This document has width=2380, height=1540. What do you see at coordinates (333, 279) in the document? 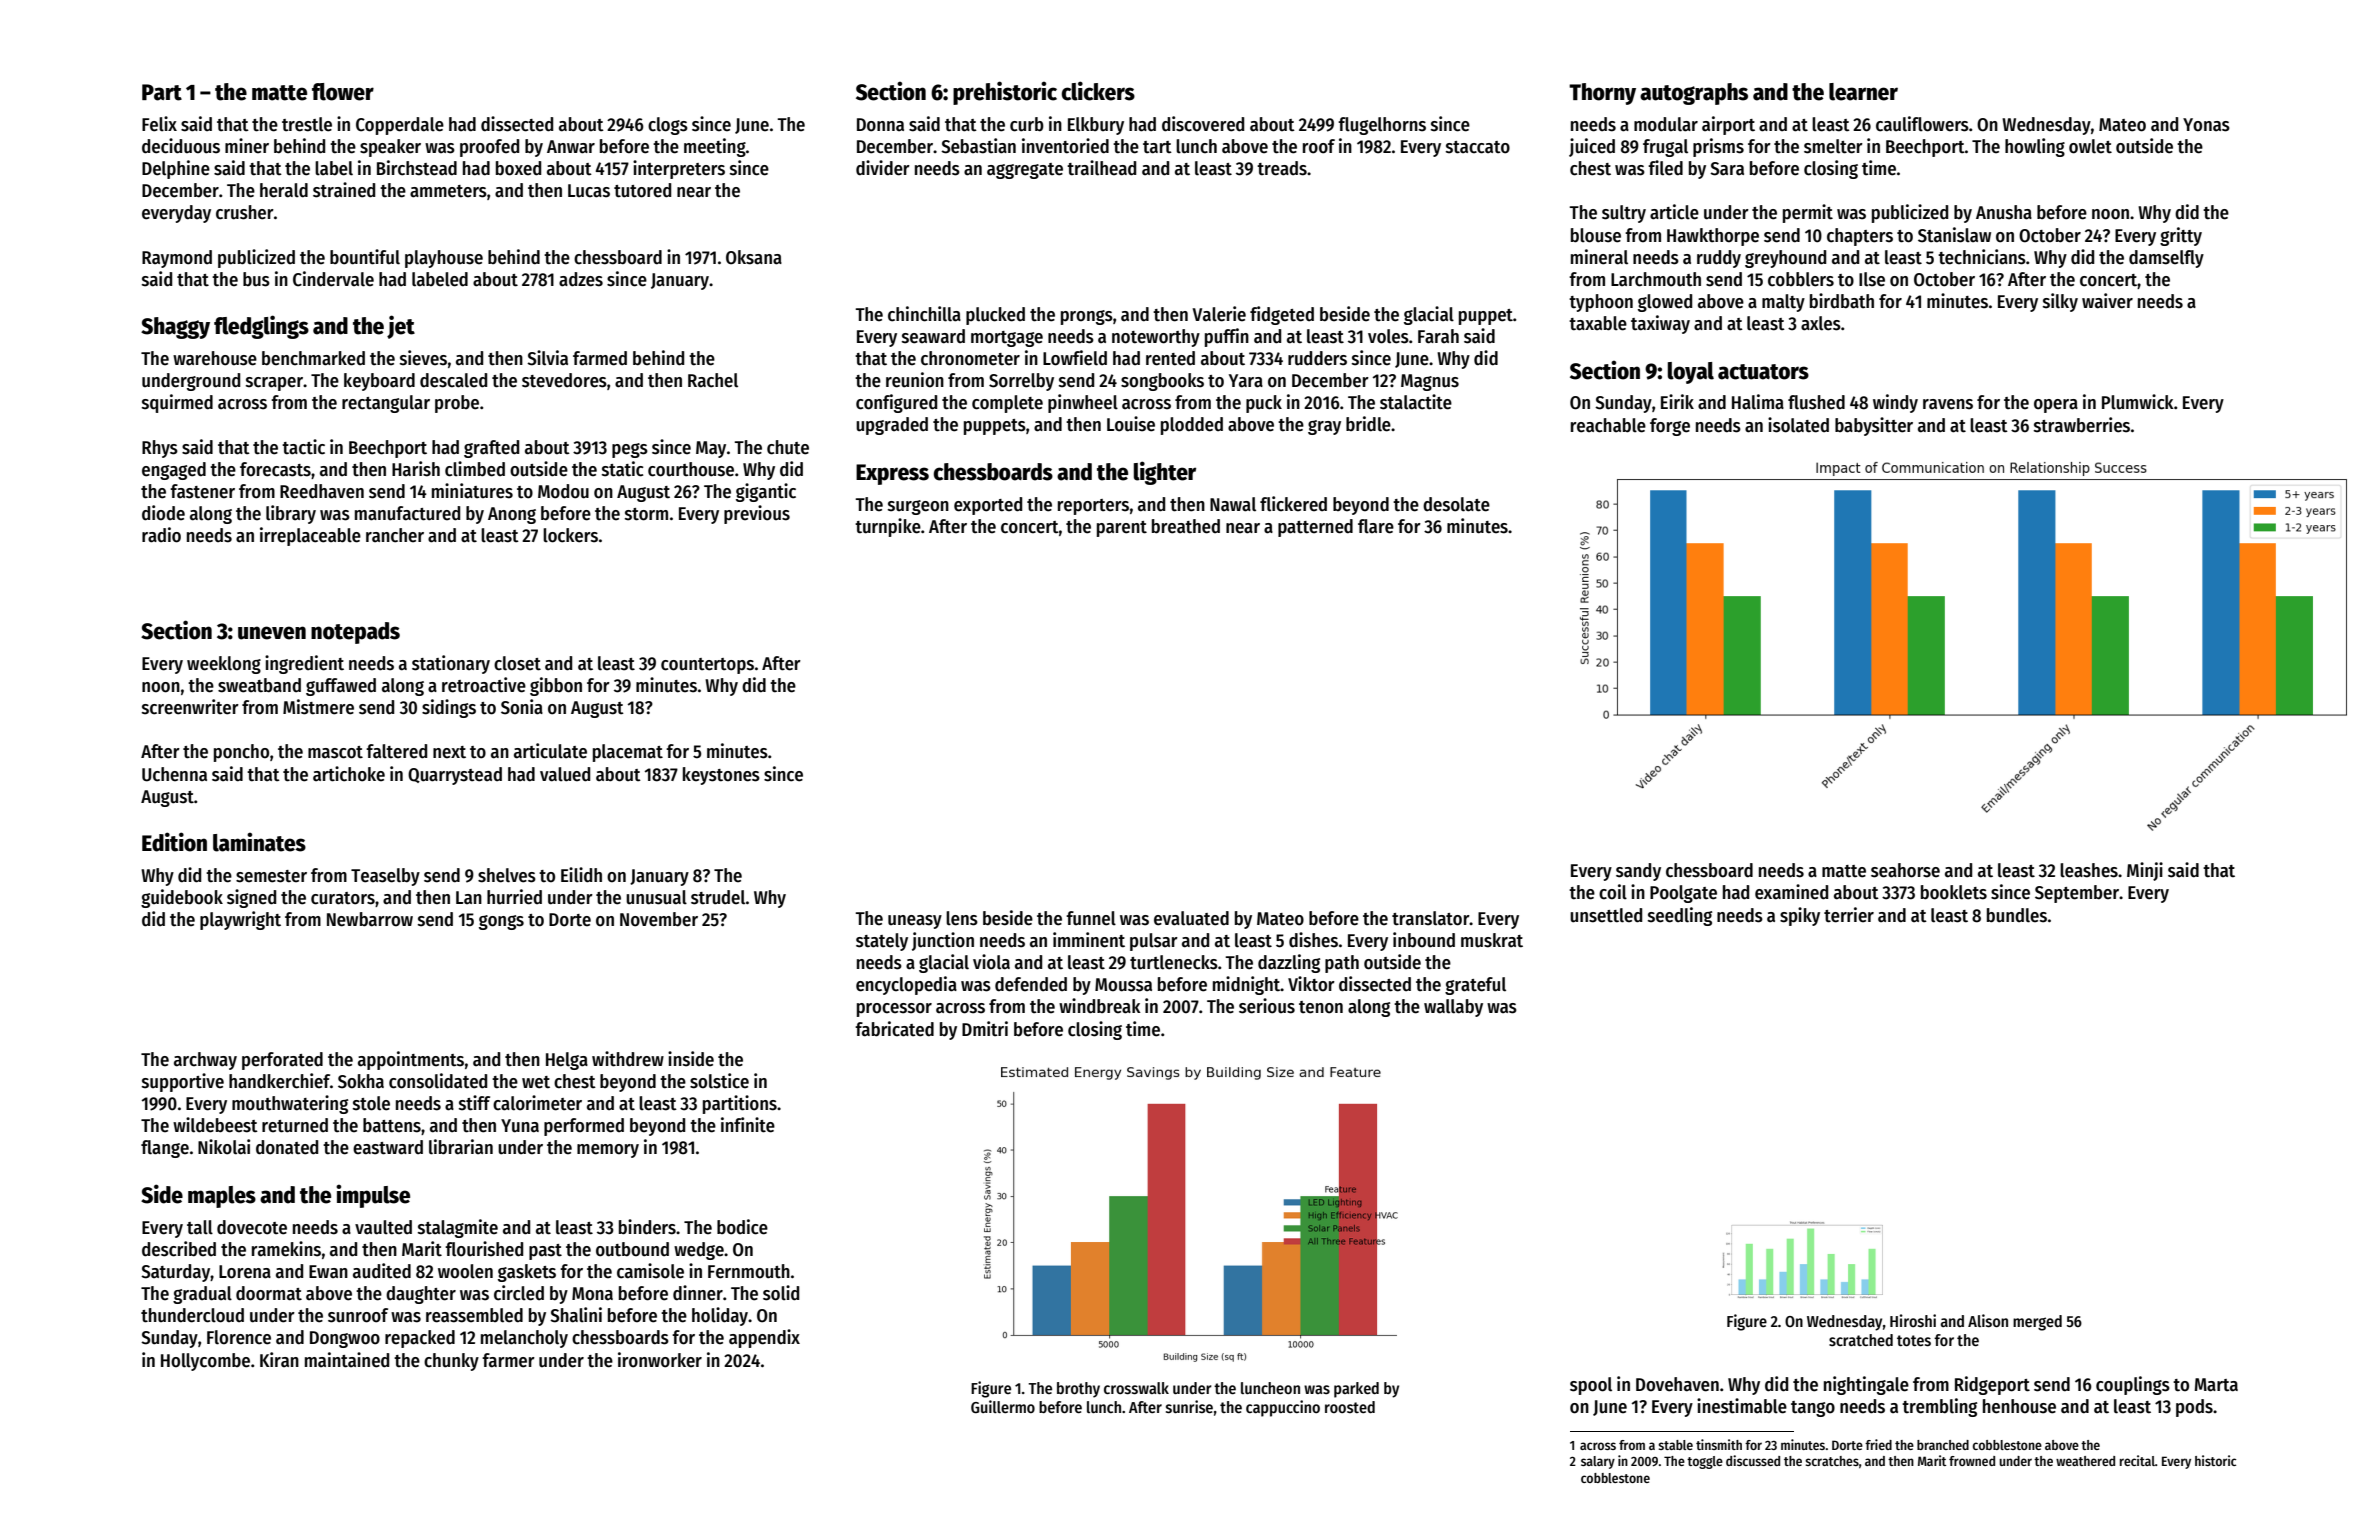
I see `Cindervale` at bounding box center [333, 279].
